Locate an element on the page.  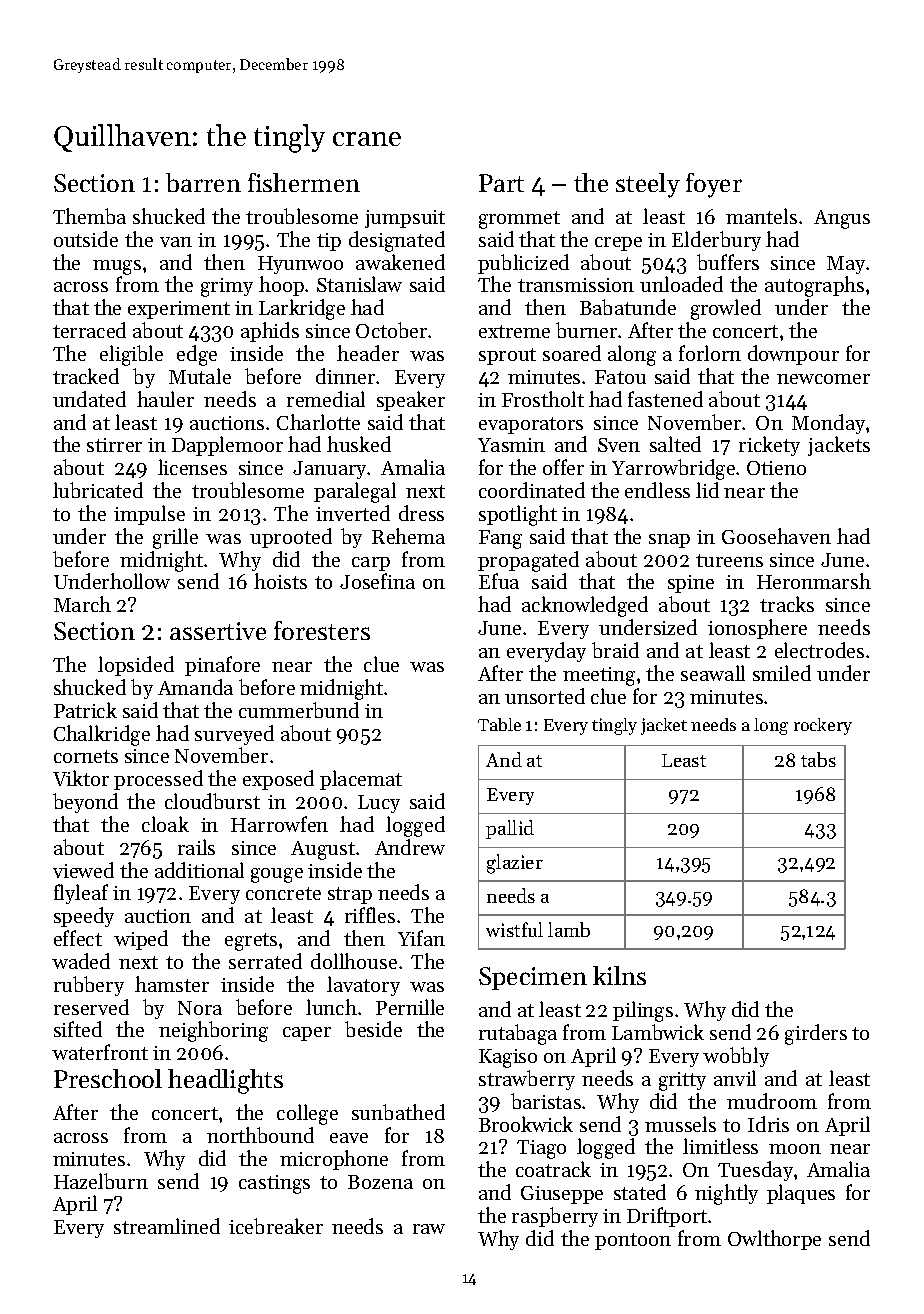
Heronmarsh is located at coordinates (814, 581).
